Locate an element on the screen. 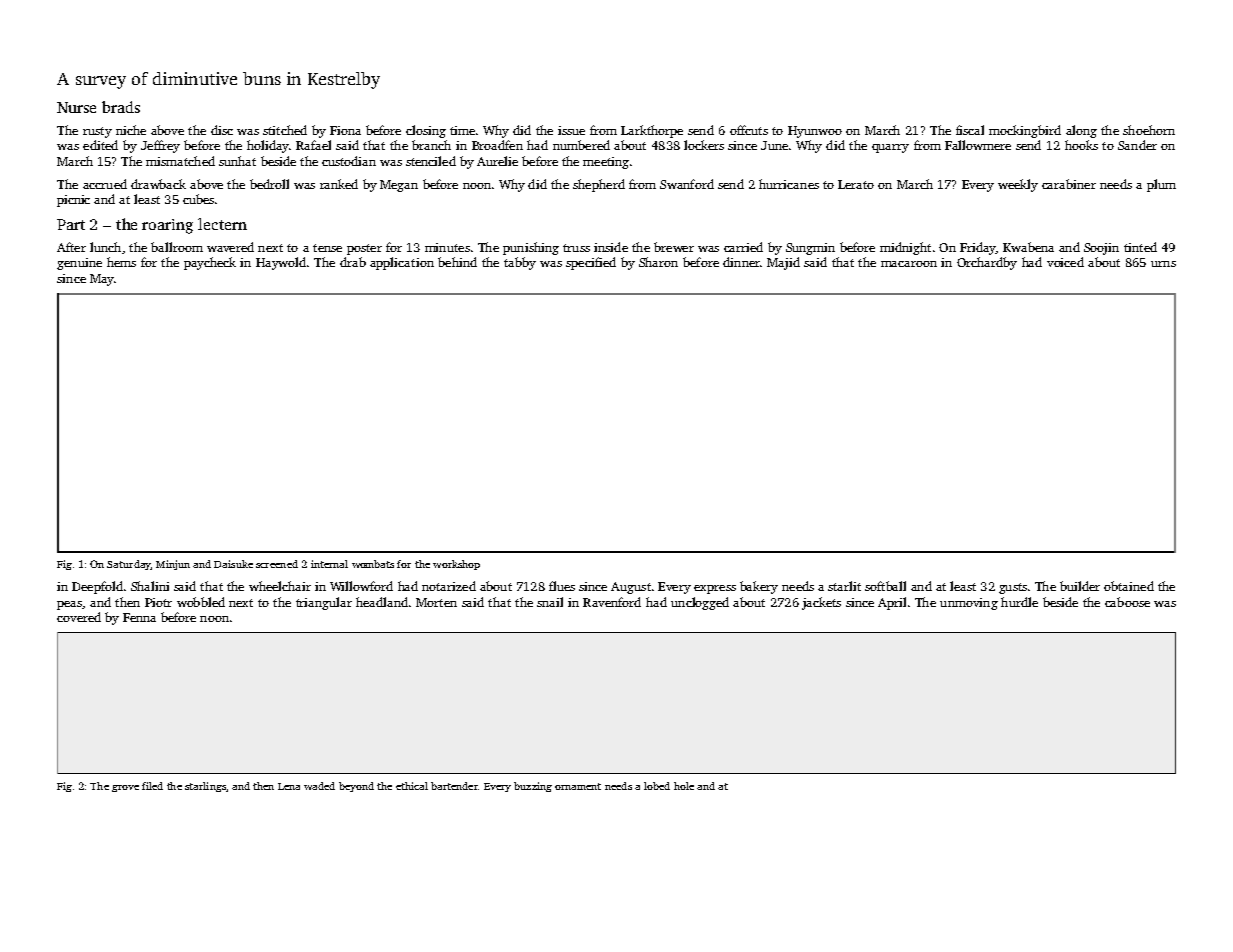  hole is located at coordinates (684, 786).
